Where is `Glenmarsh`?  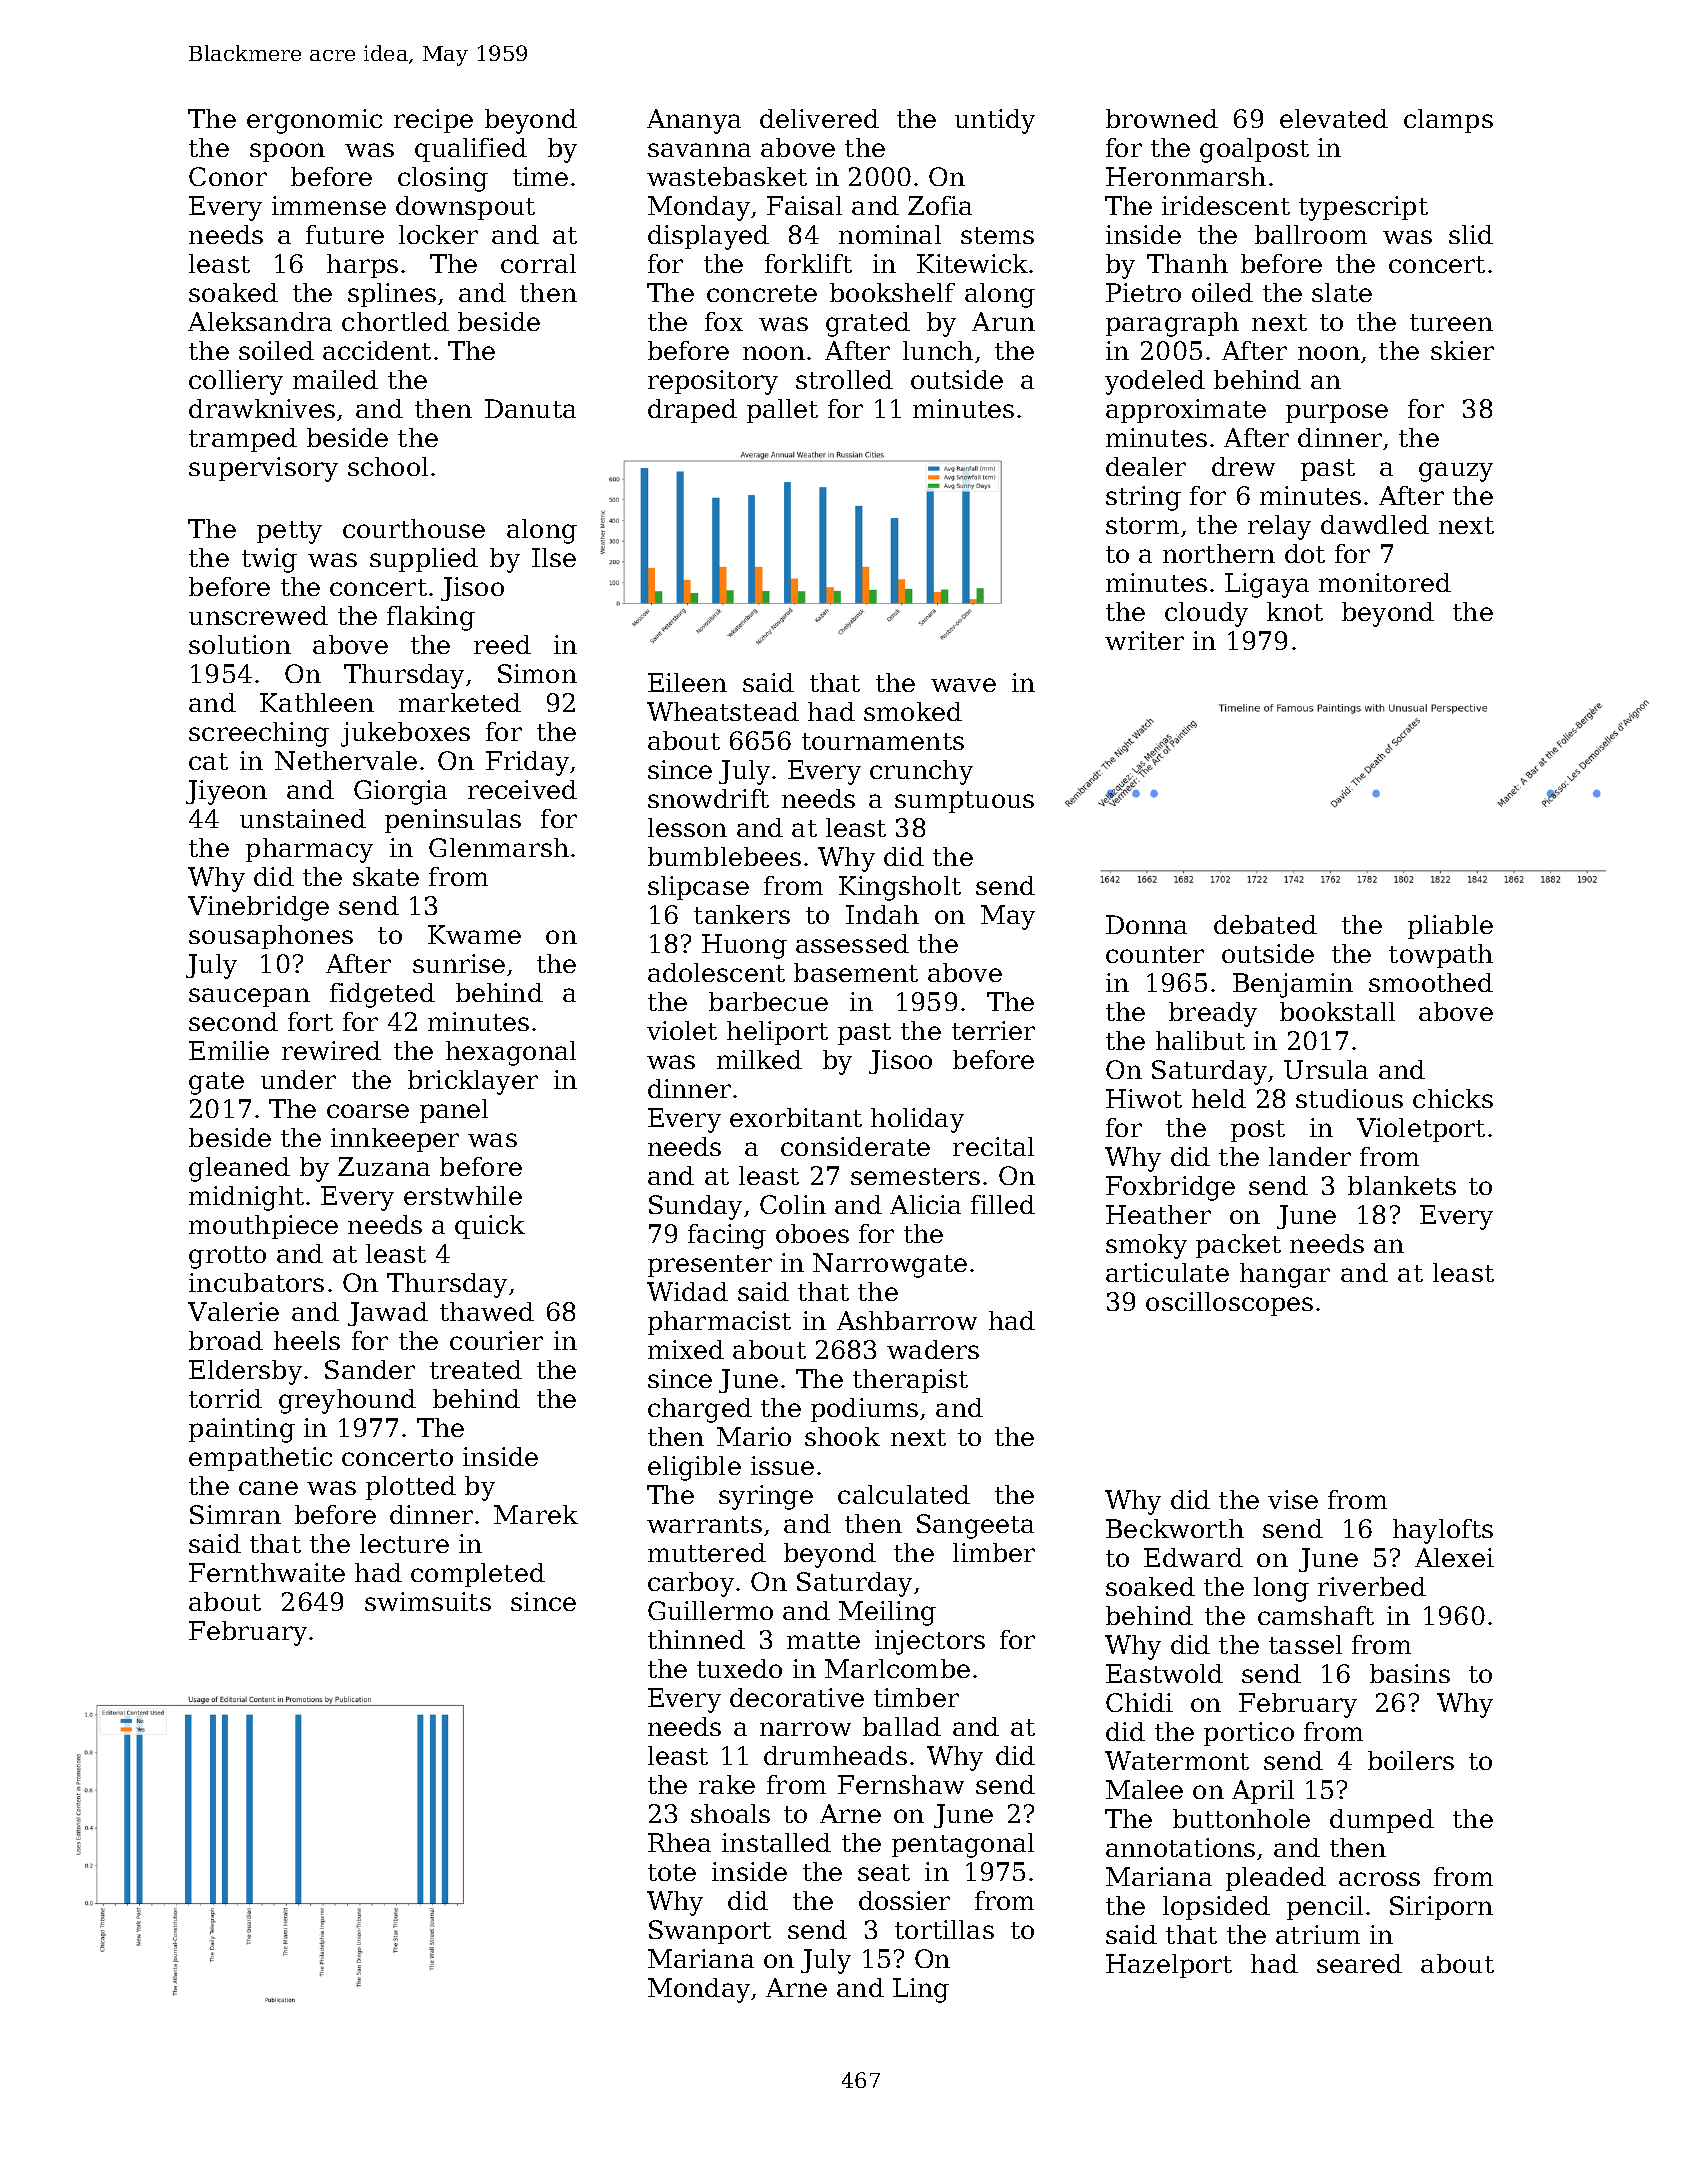
Glenmarsh is located at coordinates (499, 847).
